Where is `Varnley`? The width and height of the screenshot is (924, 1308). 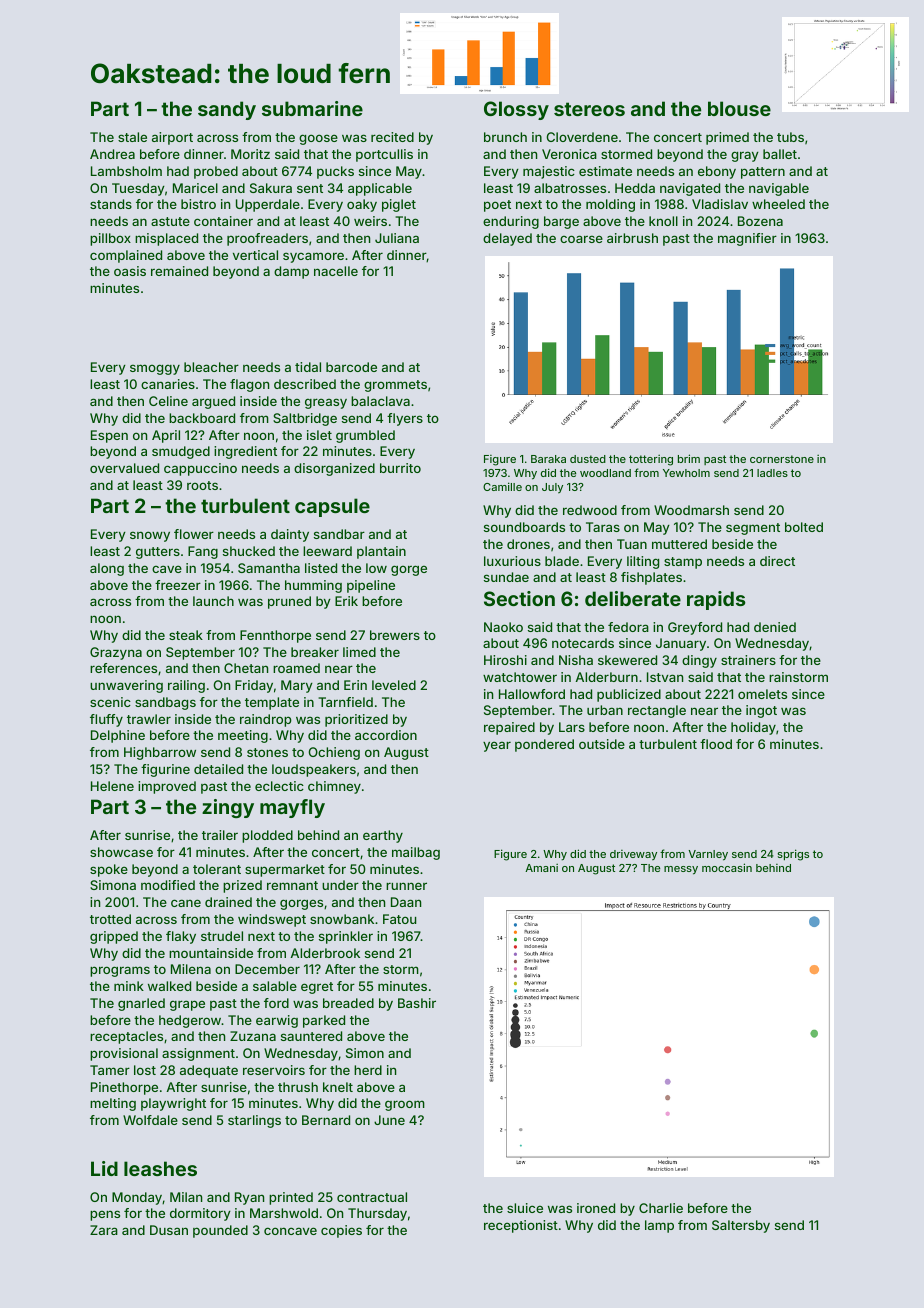
Varnley is located at coordinates (708, 855).
